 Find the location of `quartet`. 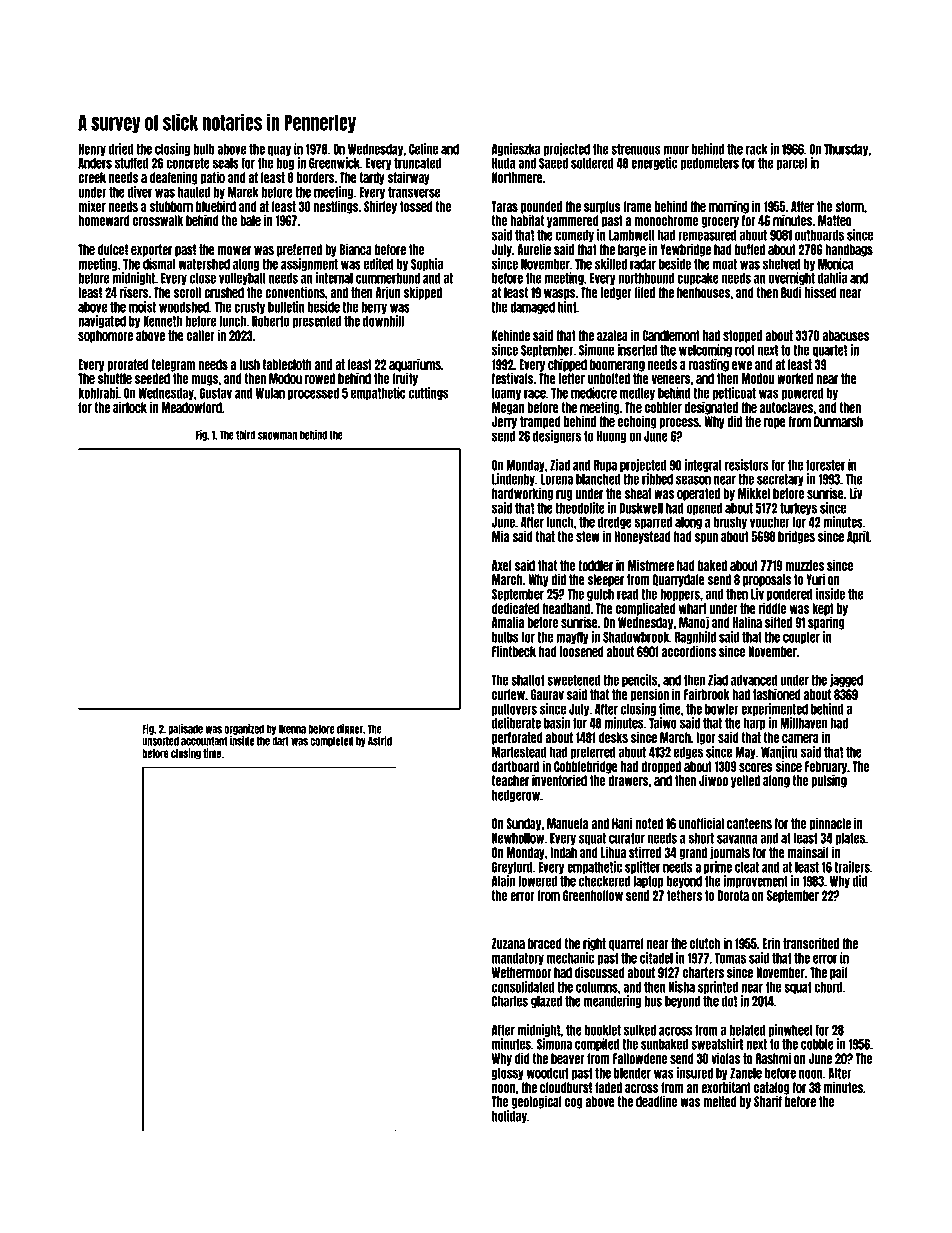

quartet is located at coordinates (829, 351).
